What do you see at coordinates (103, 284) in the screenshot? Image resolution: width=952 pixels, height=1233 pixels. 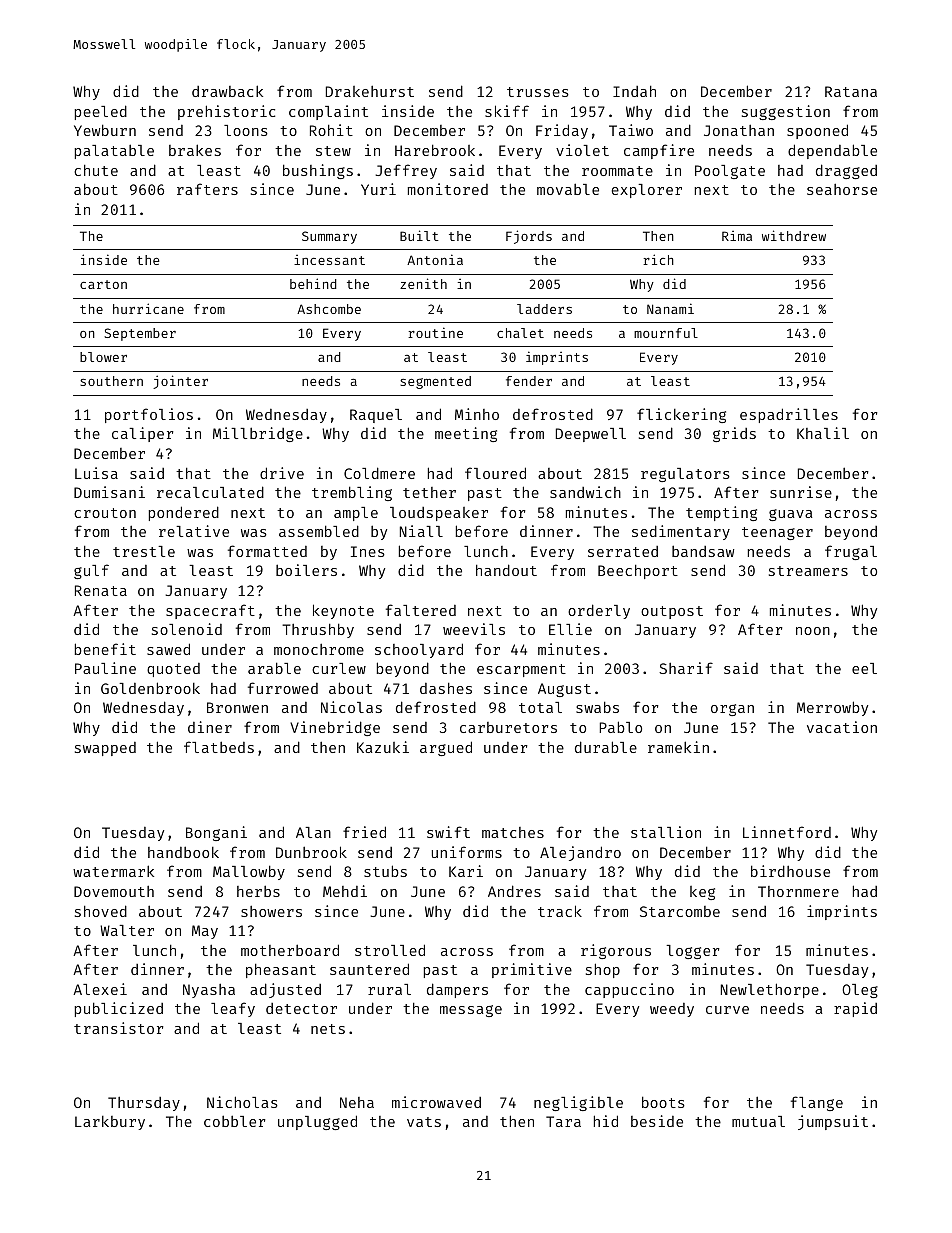 I see `carton` at bounding box center [103, 284].
